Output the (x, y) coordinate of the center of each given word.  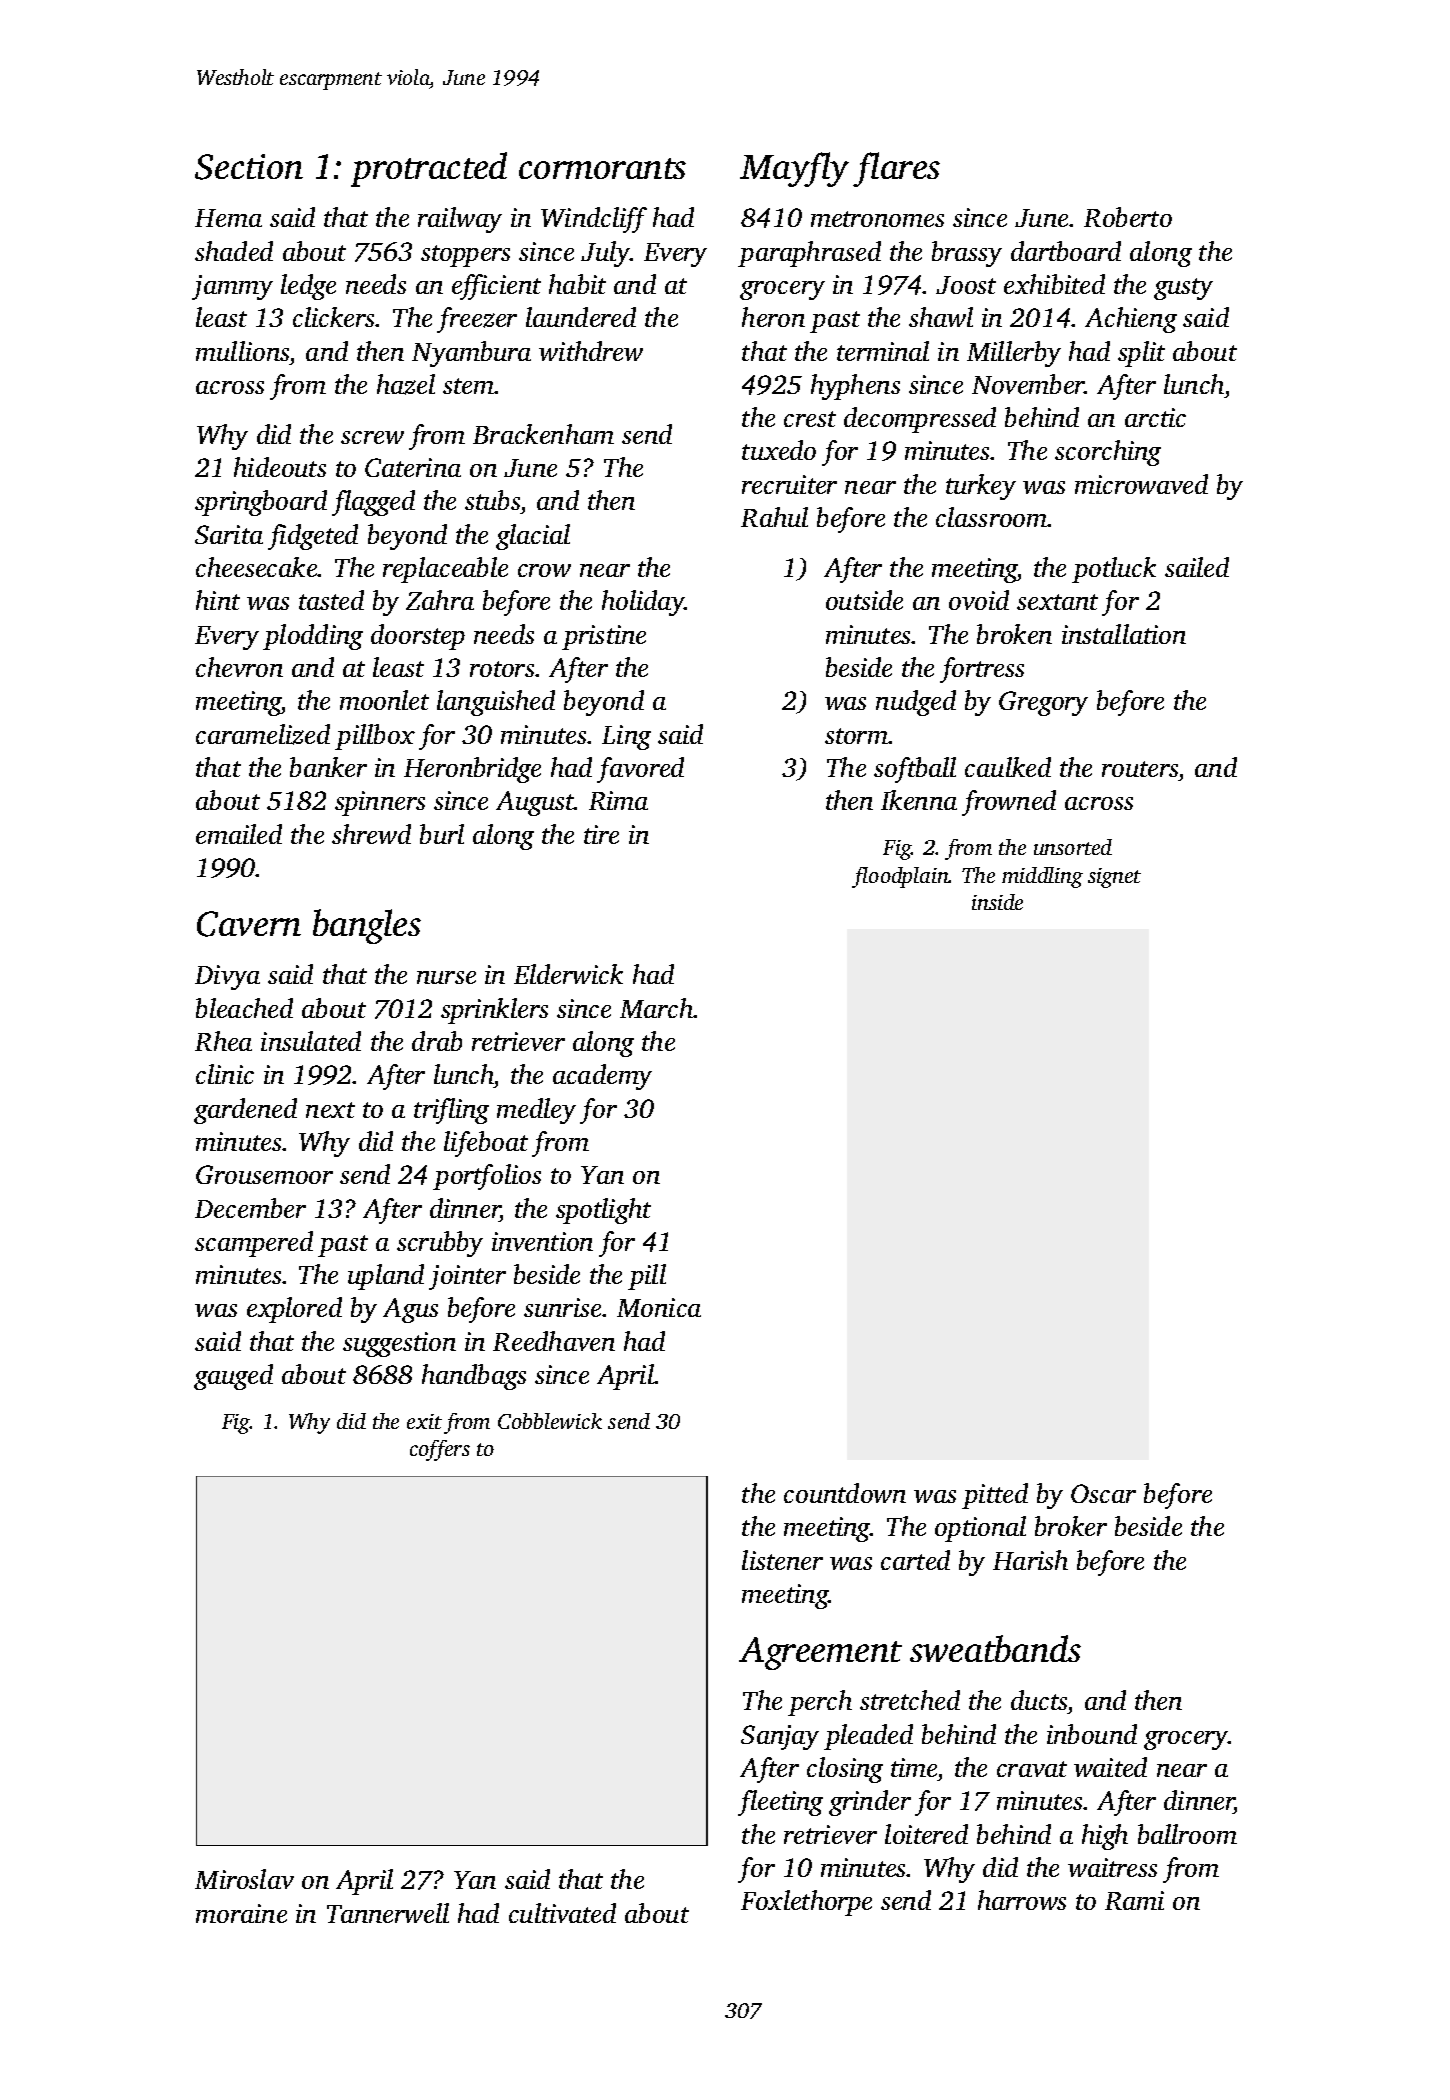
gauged (233, 1377)
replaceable (445, 570)
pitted (995, 1496)
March (657, 1008)
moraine (241, 1913)
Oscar (1103, 1493)
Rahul (774, 517)
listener (782, 1560)
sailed (1197, 567)
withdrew (591, 351)
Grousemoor (264, 1174)
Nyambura (471, 354)
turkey (981, 487)
